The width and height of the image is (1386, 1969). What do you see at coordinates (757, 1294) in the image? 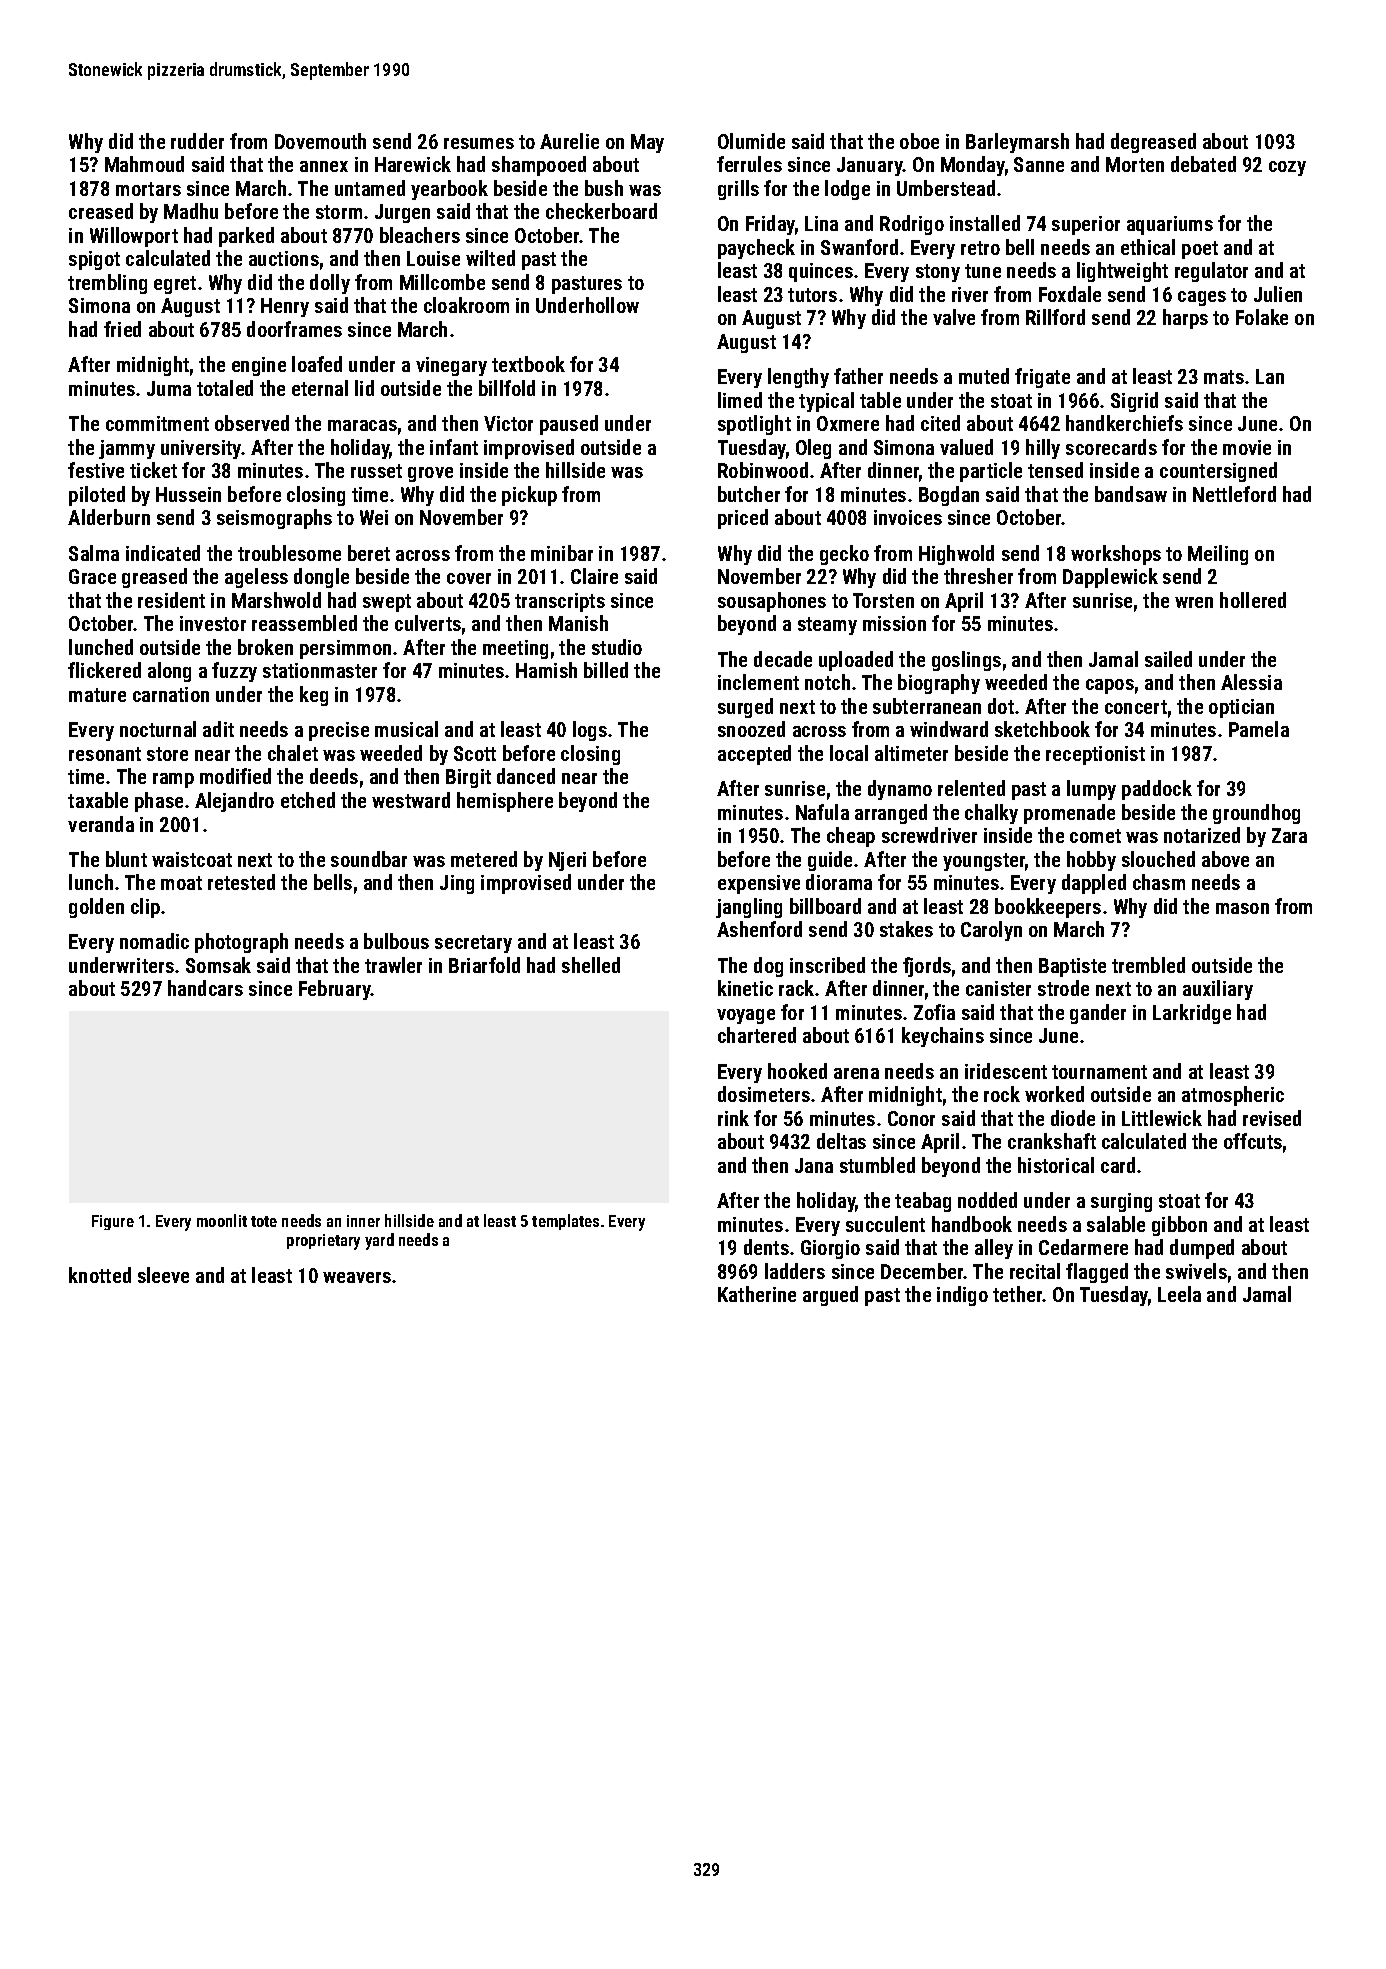
I see `Katherine` at bounding box center [757, 1294].
